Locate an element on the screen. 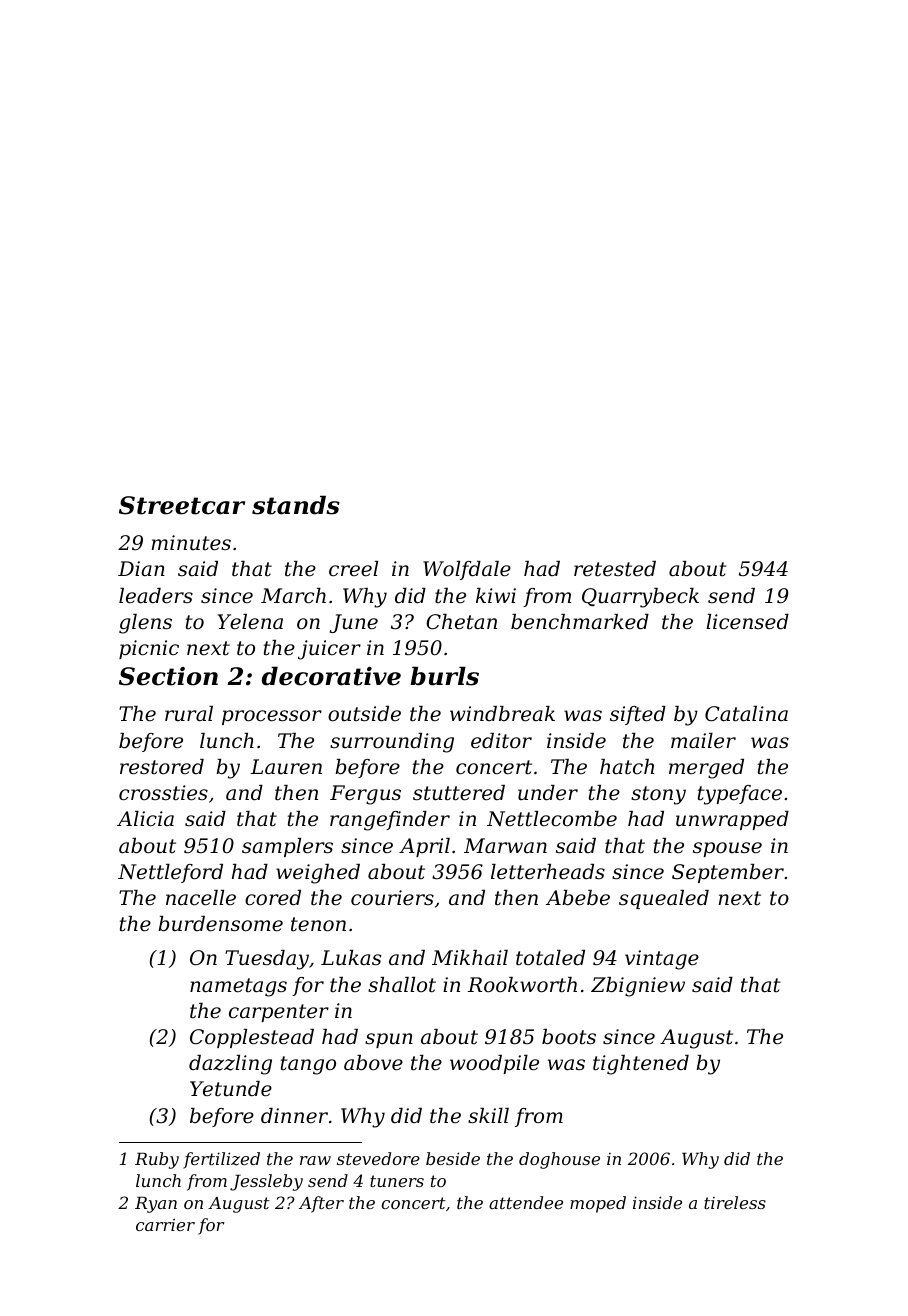  stands is located at coordinates (296, 505).
